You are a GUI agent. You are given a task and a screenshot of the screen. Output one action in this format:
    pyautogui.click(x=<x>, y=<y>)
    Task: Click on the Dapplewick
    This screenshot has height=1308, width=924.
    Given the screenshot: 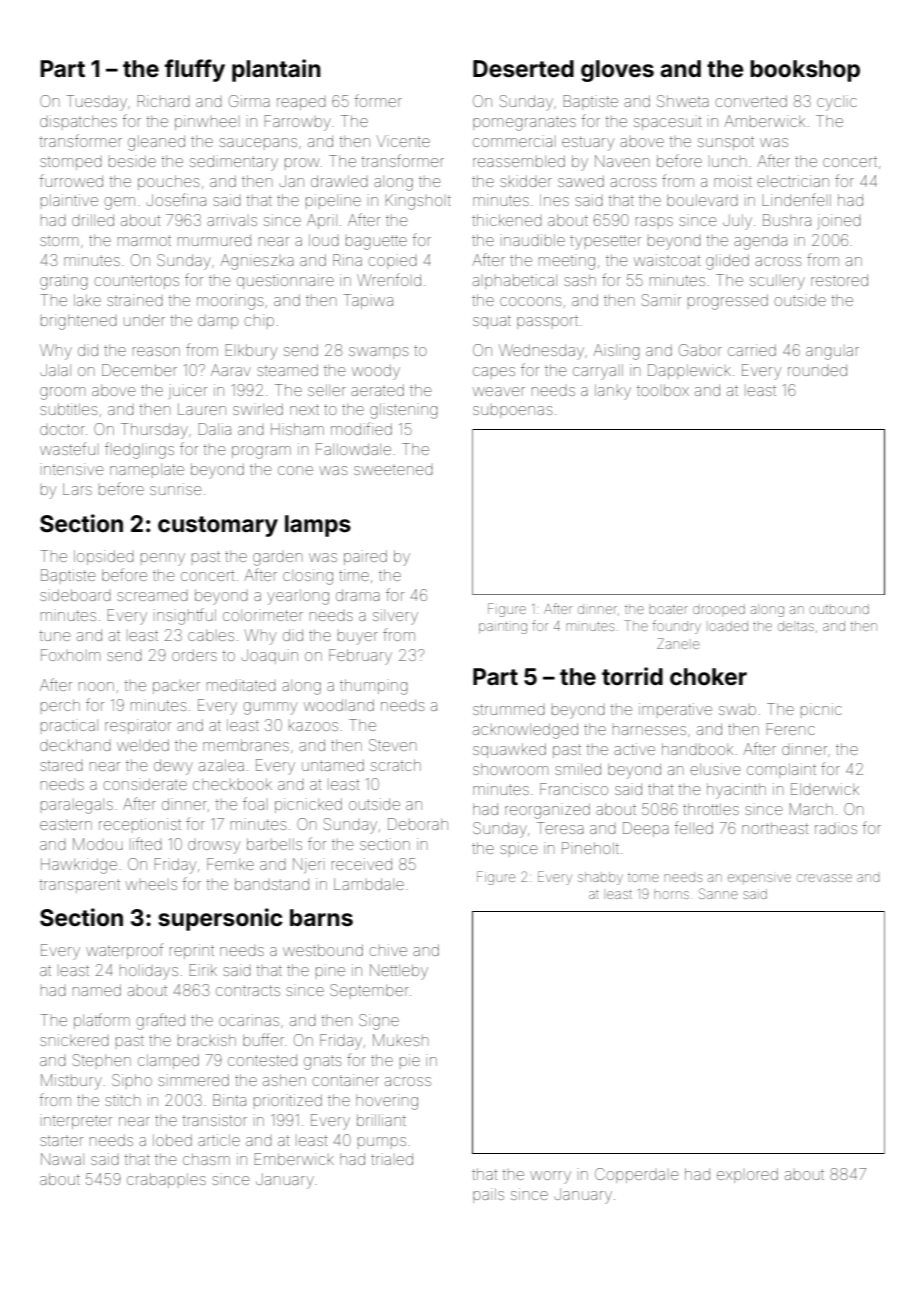 What is the action you would take?
    pyautogui.click(x=689, y=371)
